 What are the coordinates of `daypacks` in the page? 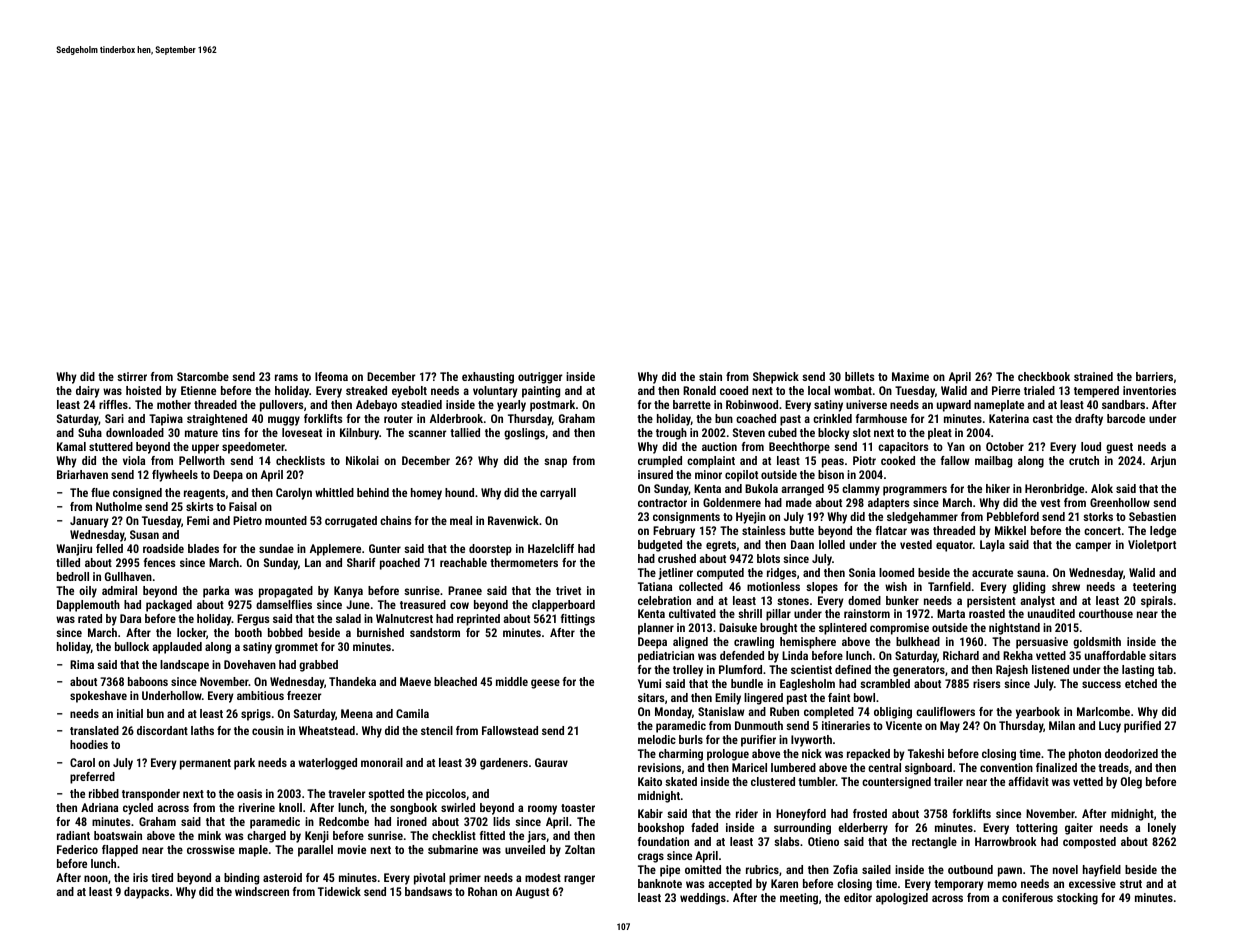 It's located at (146, 893).
